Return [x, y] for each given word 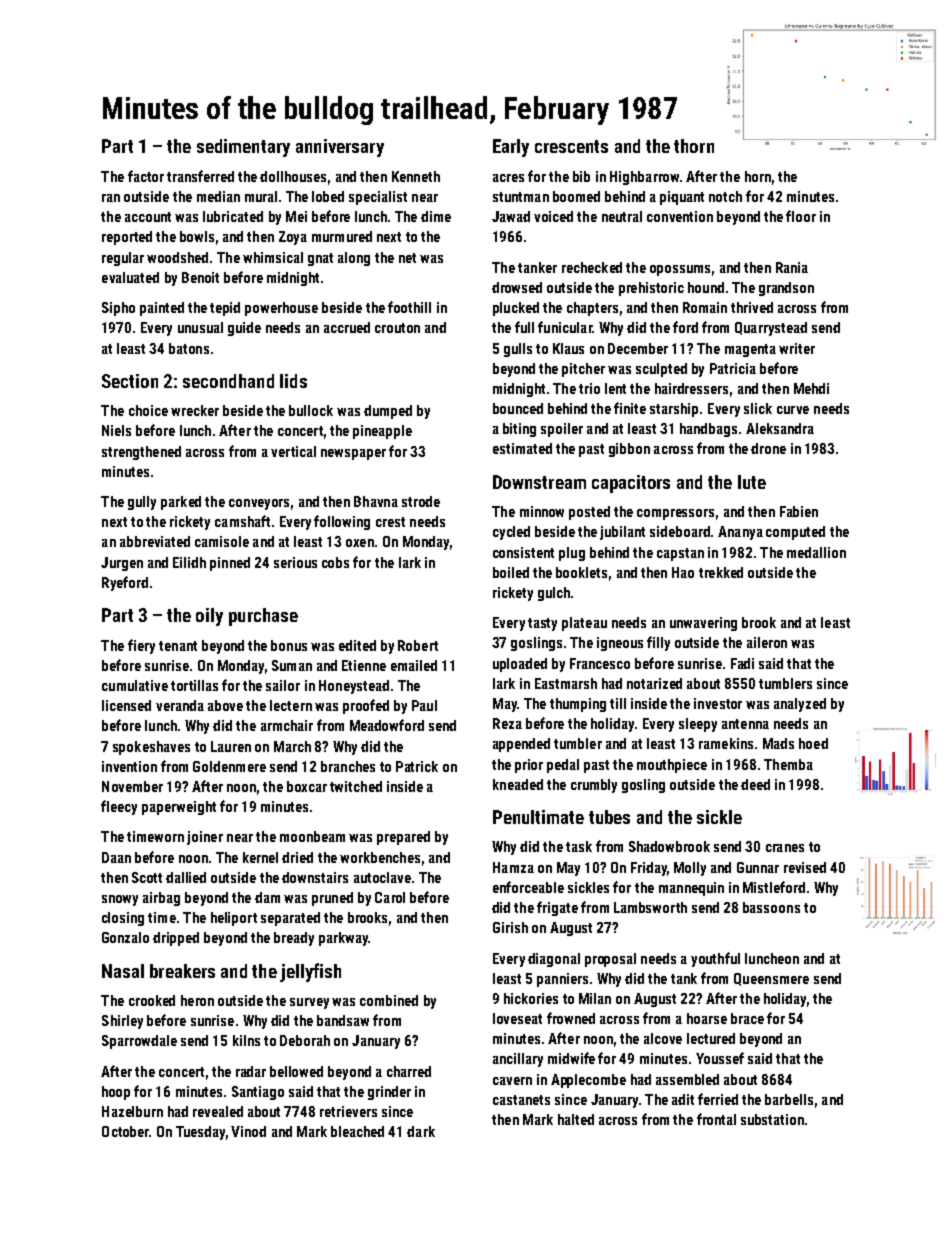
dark [421, 1131]
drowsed [517, 287]
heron [197, 1000]
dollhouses [293, 176]
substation [772, 1119]
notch [725, 196]
